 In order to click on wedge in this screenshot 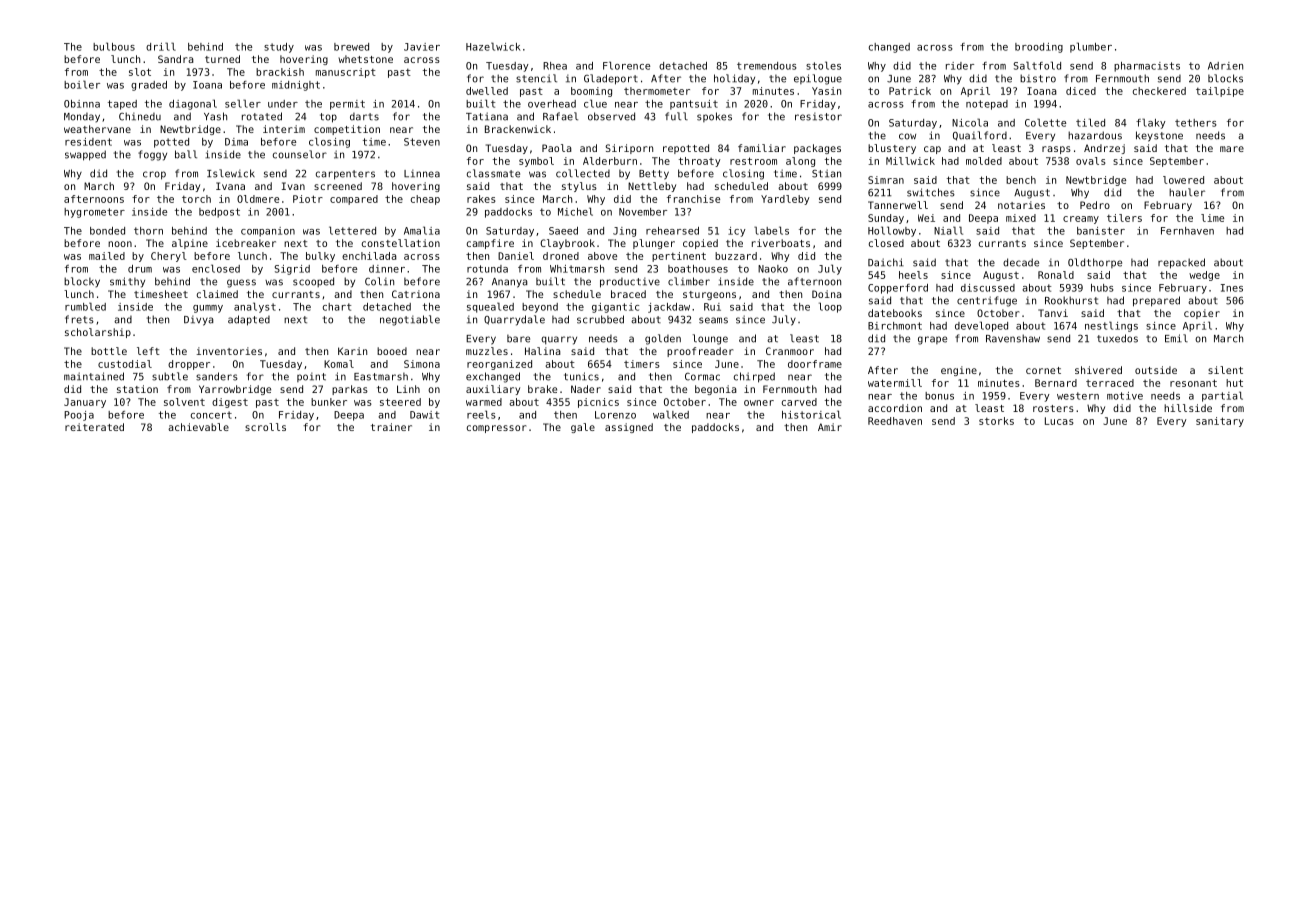, I will do `click(1204, 276)`.
